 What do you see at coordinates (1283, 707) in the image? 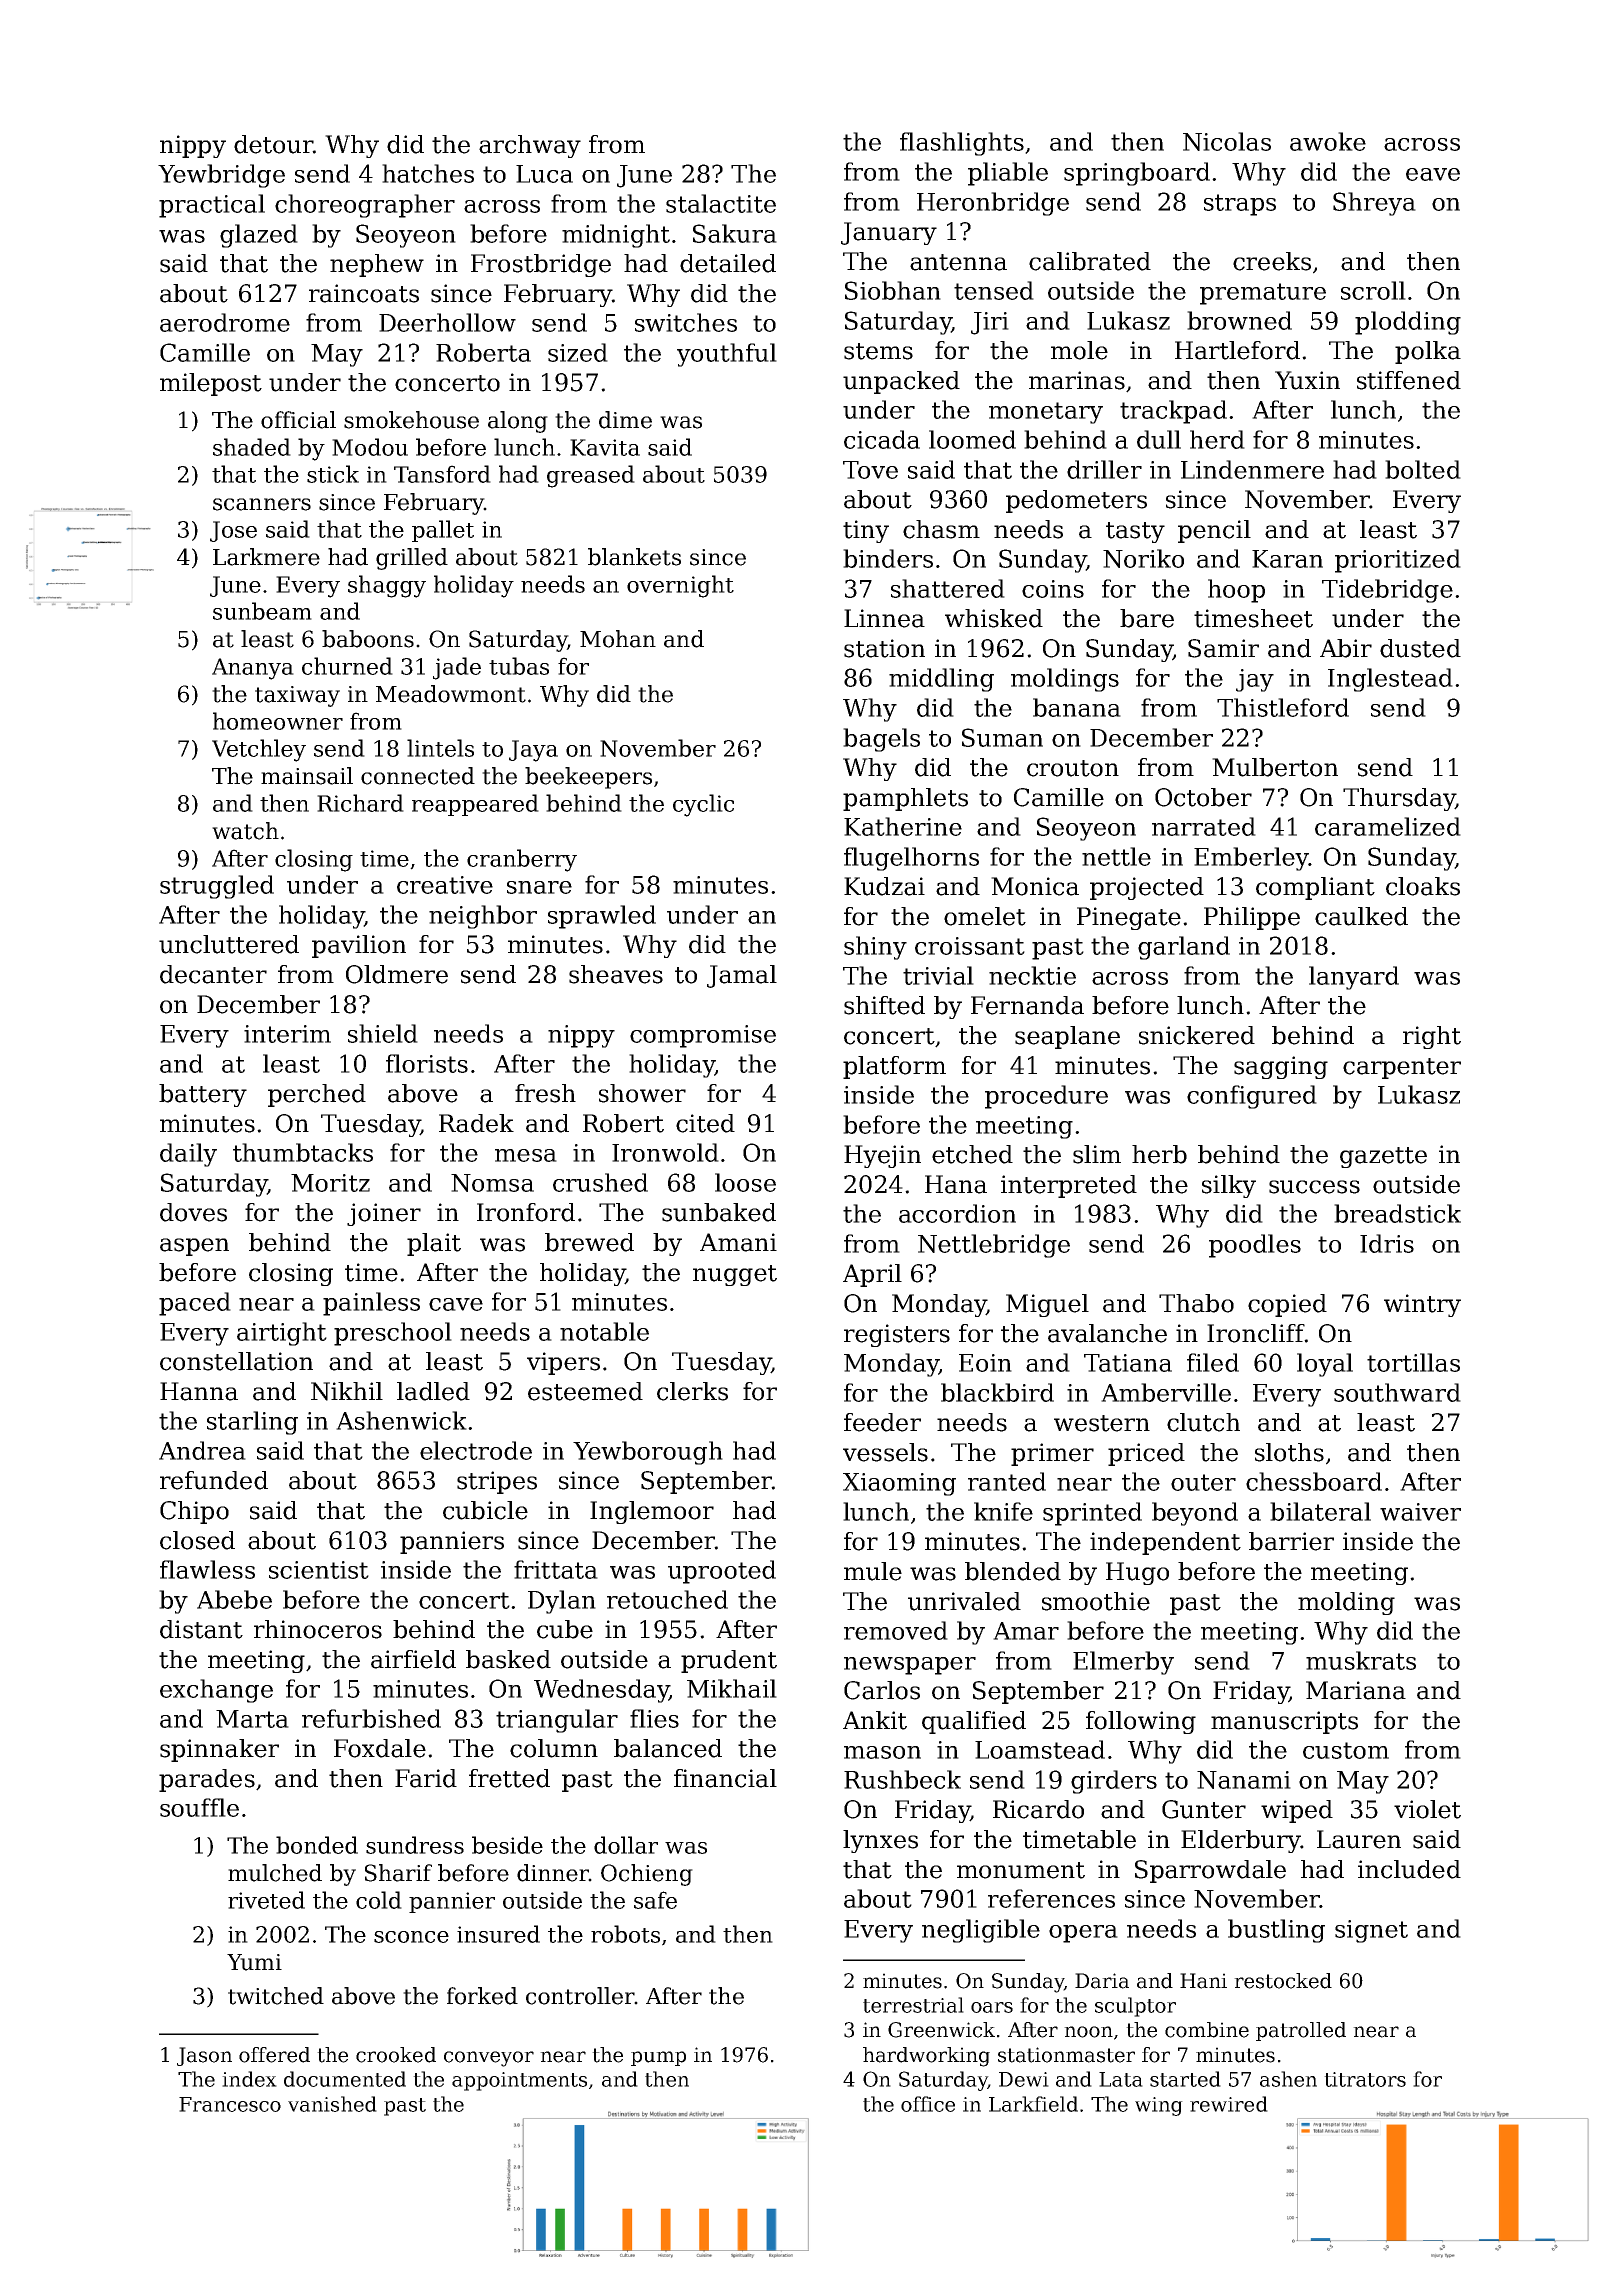
I see `Thistleford` at bounding box center [1283, 707].
